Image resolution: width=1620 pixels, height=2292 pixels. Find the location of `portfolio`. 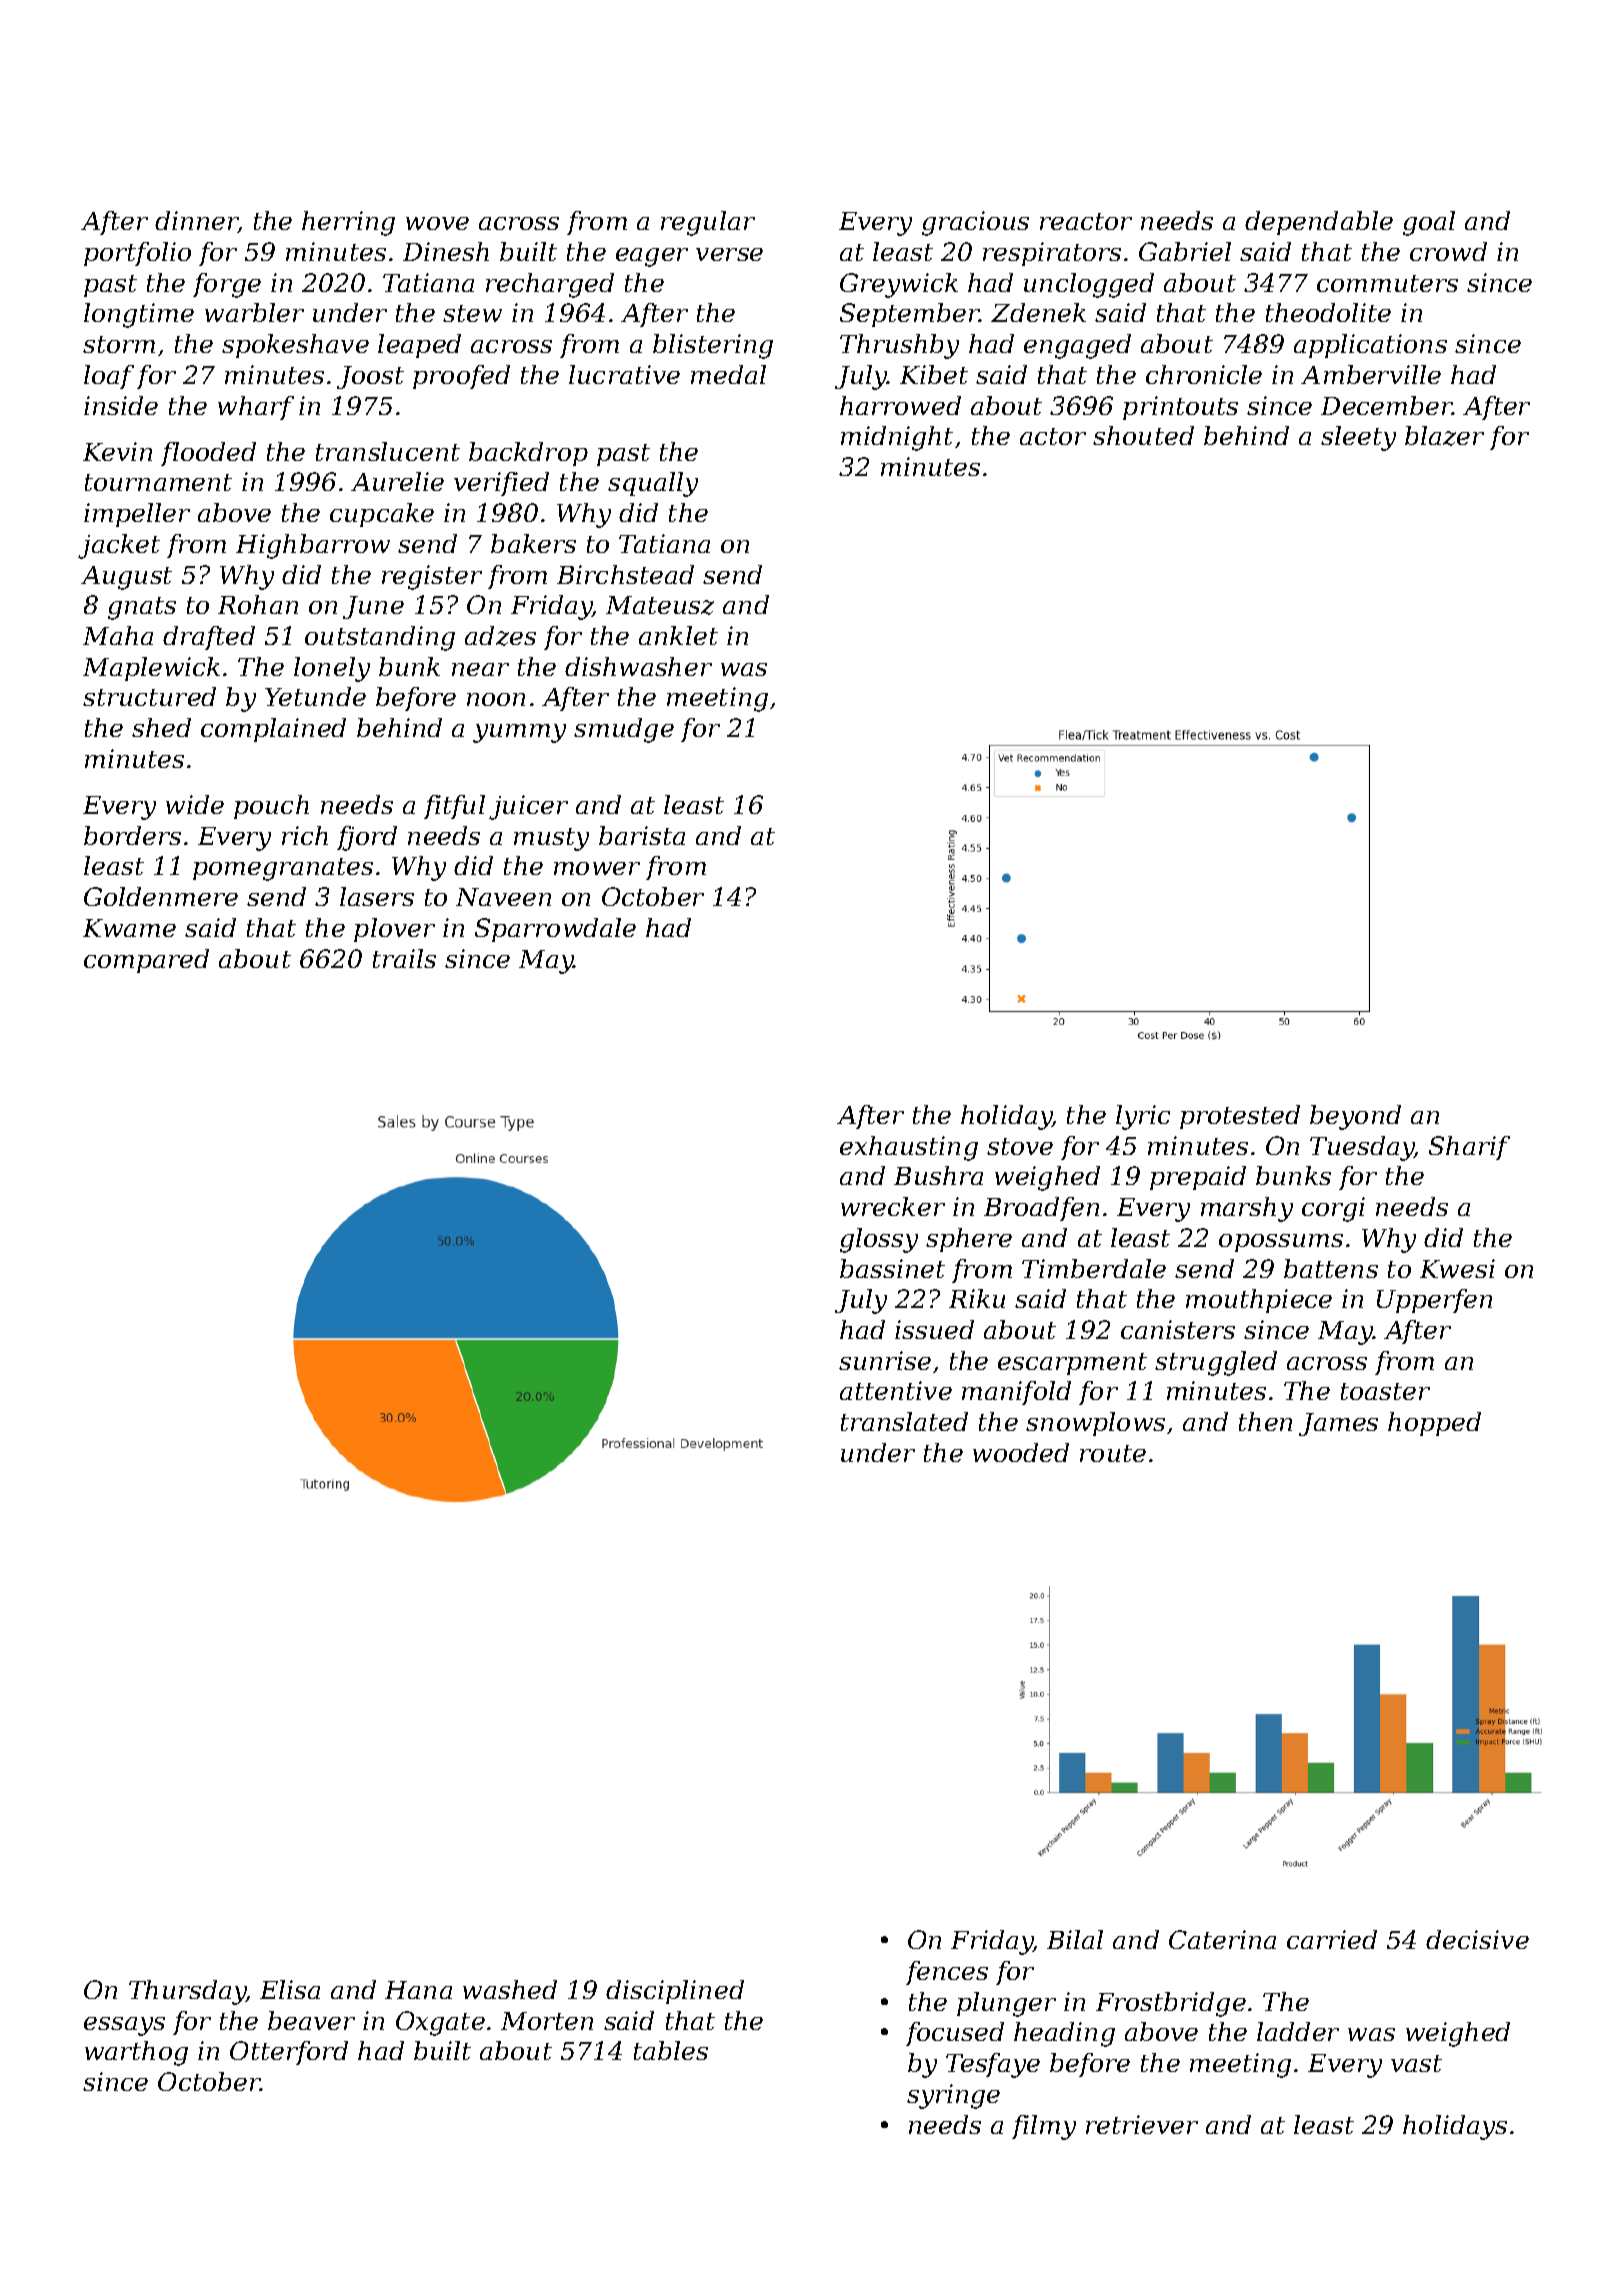

portfolio is located at coordinates (137, 254).
